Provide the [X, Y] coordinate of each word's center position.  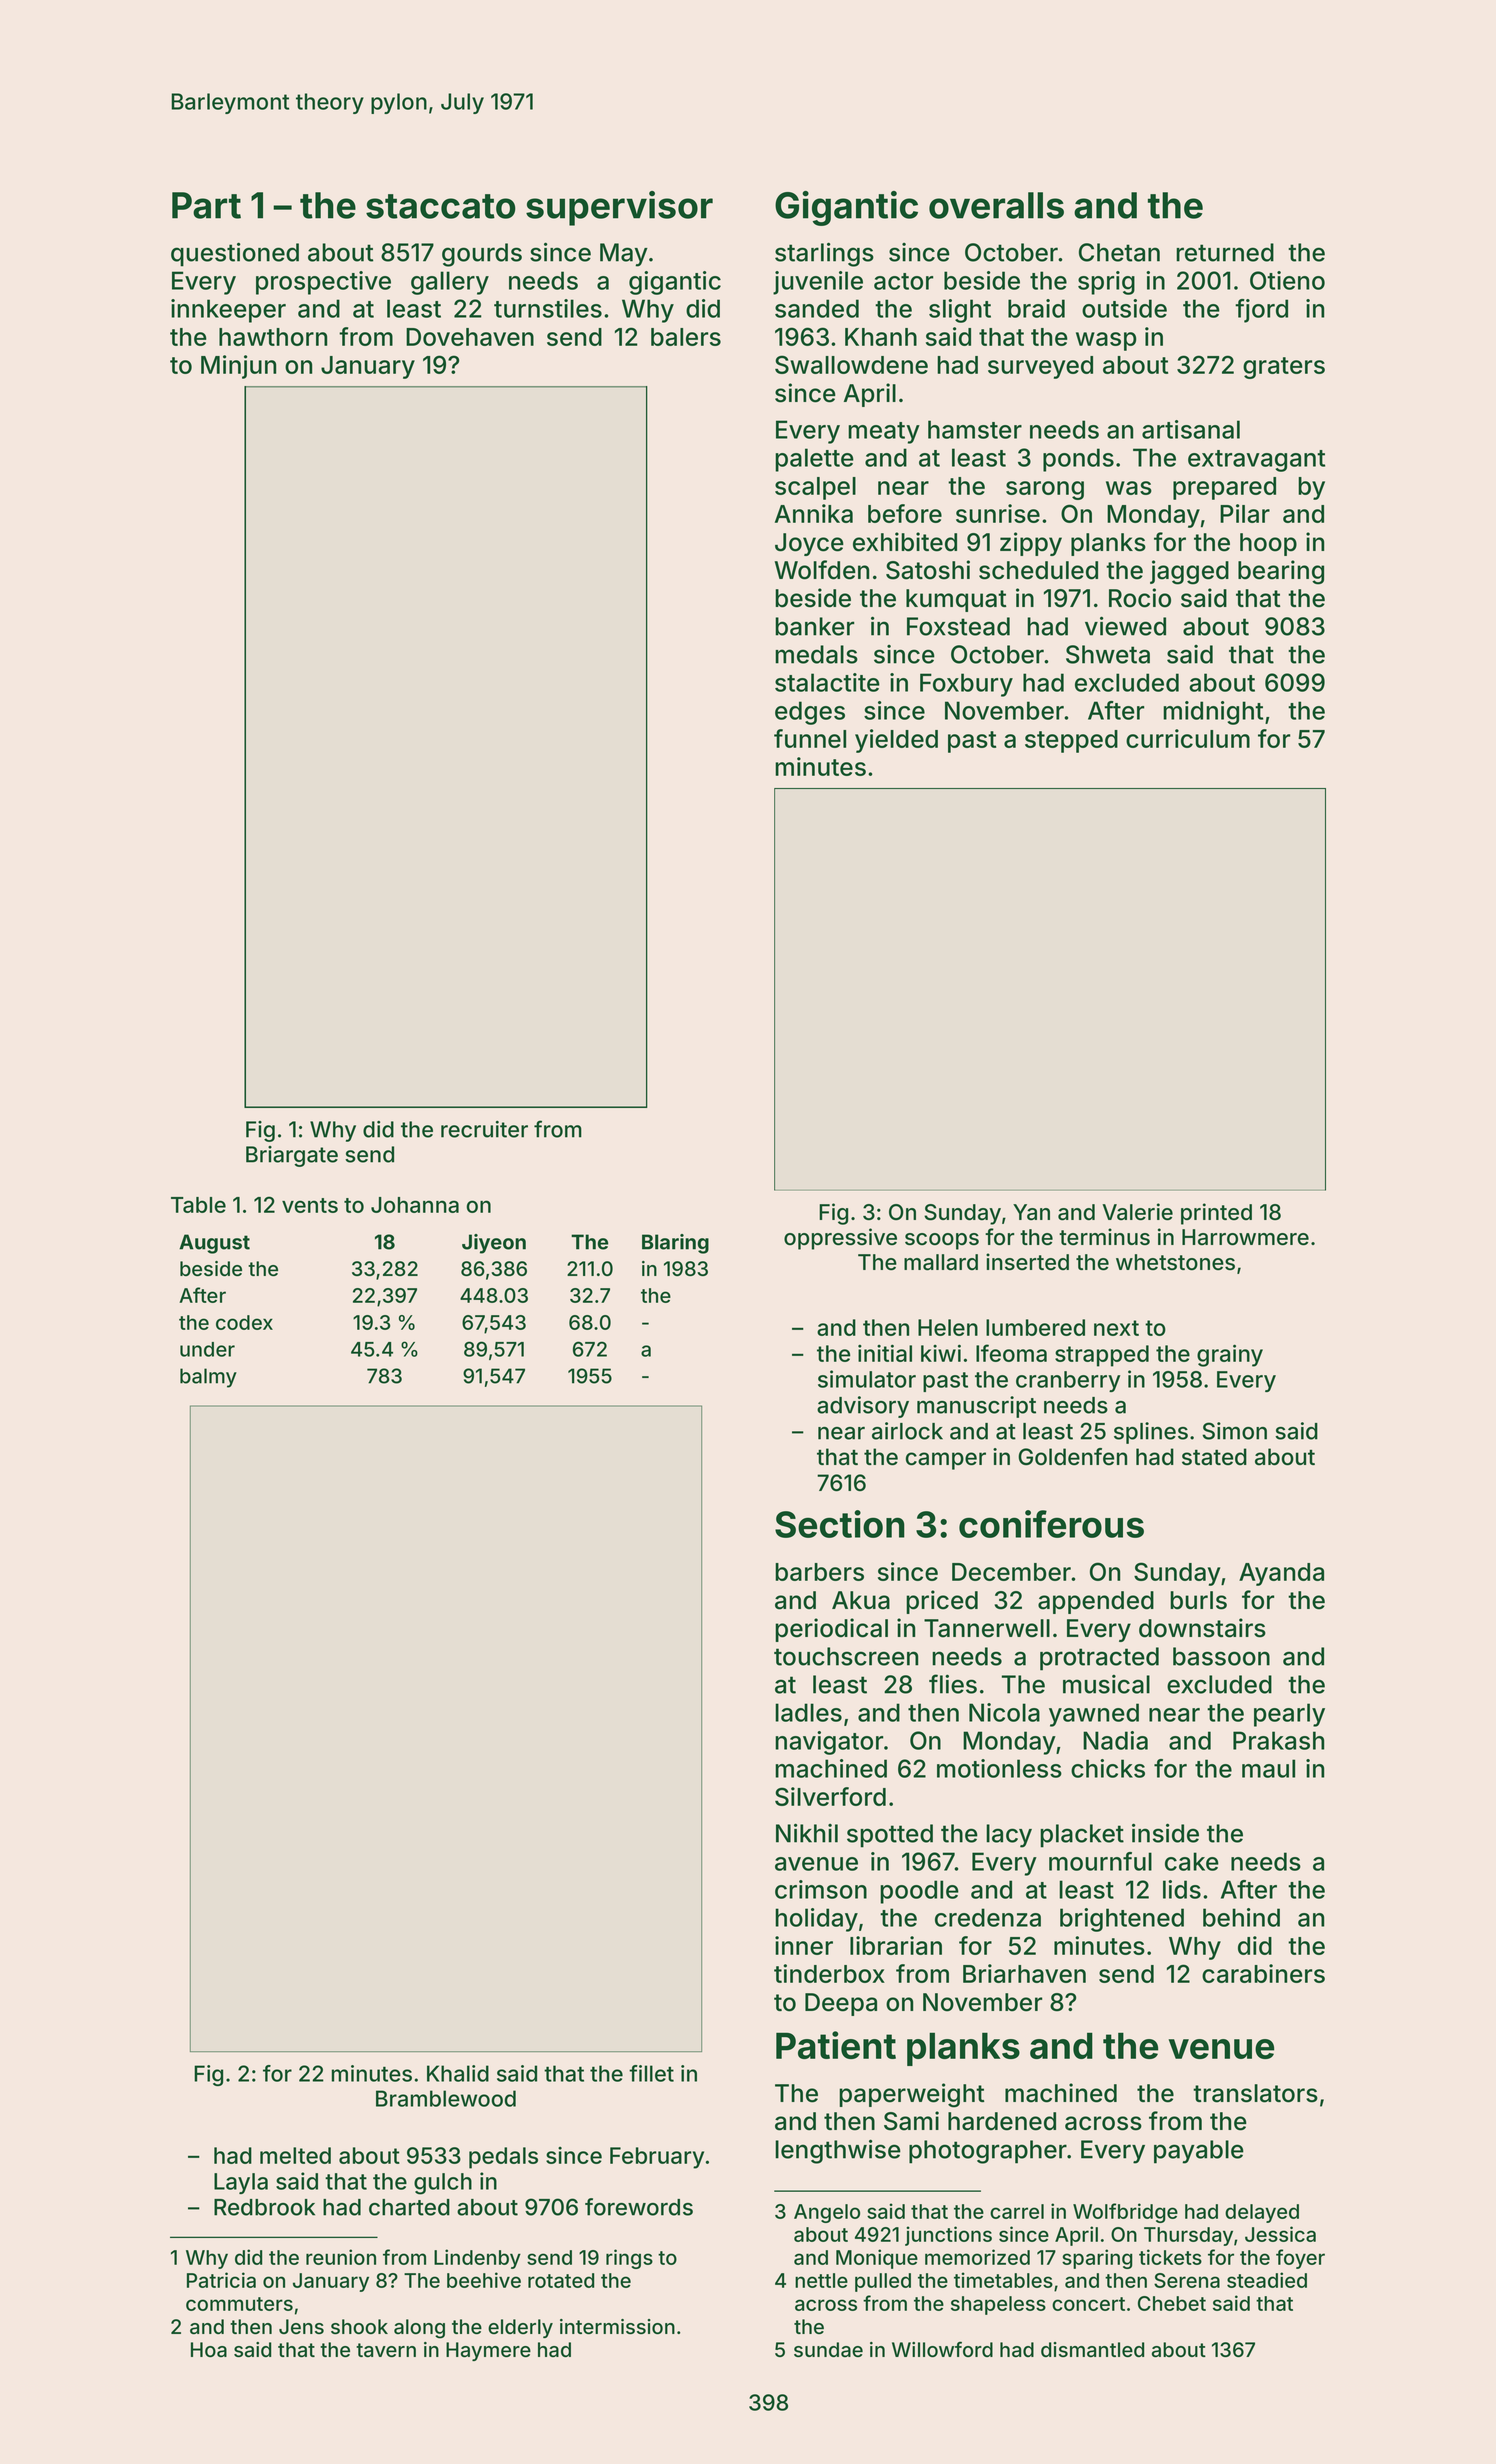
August [214, 1244]
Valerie [1137, 1212]
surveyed [1040, 367]
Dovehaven [470, 337]
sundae [828, 2349]
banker [814, 626]
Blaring [675, 1244]
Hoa [209, 2349]
